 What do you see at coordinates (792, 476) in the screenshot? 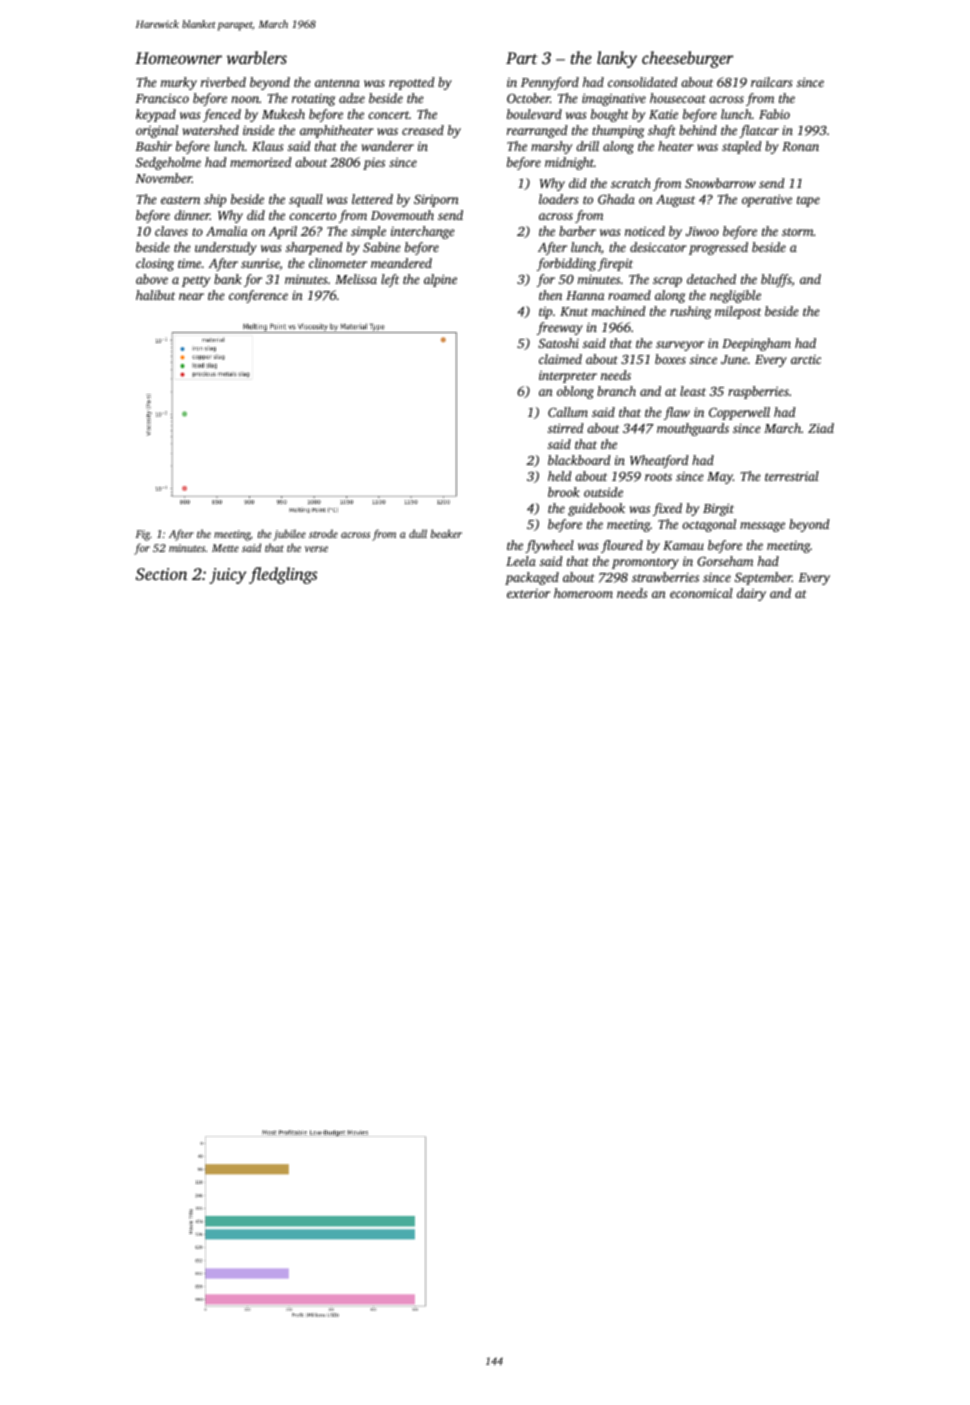
I see `terrestrial` at bounding box center [792, 476].
